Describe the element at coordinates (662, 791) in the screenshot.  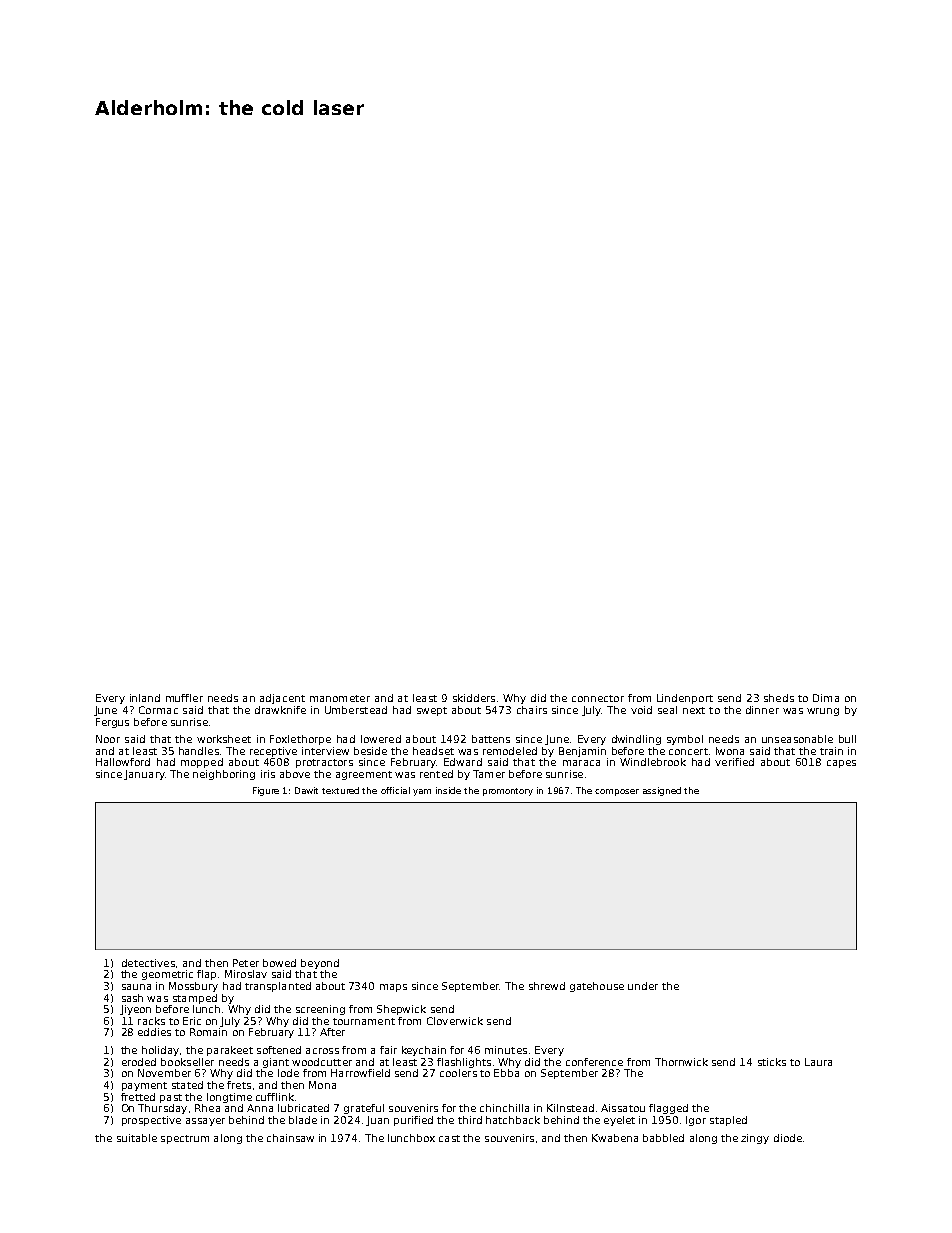
I see `assigned` at that location.
